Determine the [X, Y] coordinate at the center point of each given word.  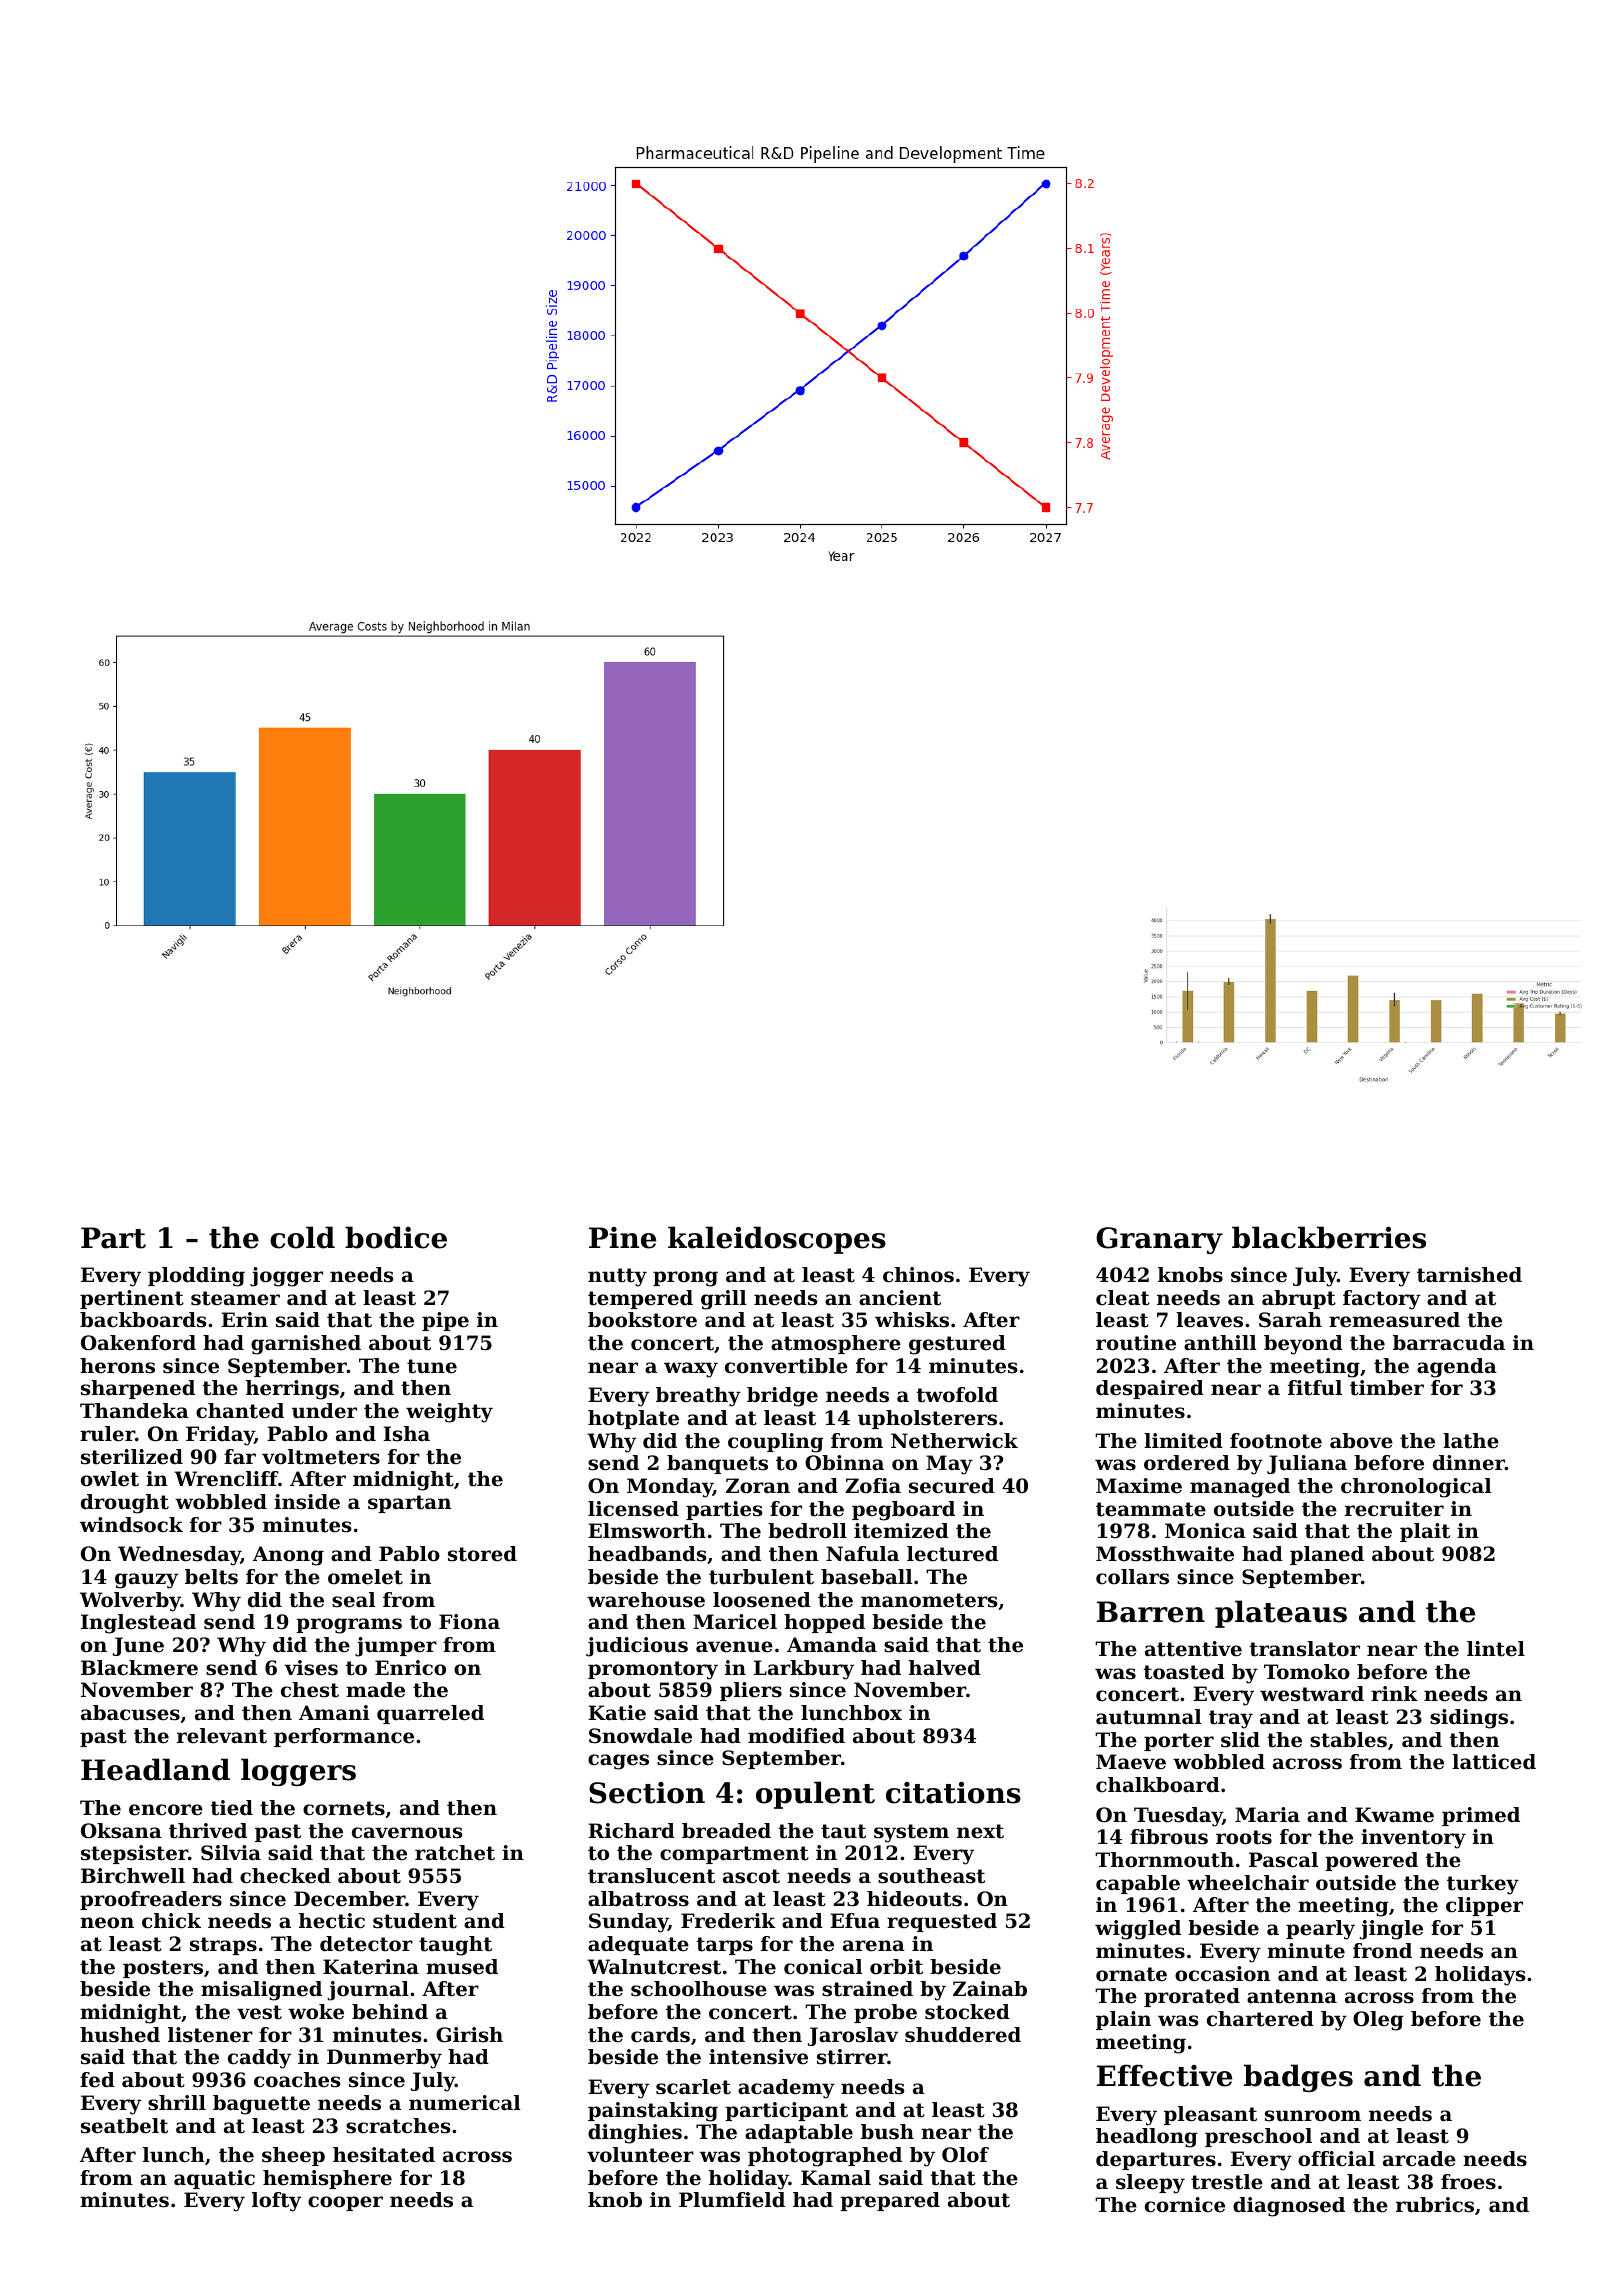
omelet [365, 1577]
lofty [276, 2202]
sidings [1469, 1719]
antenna [1292, 1996]
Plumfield [732, 2200]
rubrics [1435, 2205]
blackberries [1329, 1237]
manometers [929, 1600]
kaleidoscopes [777, 1240]
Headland [155, 1769]
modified [796, 1736]
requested [942, 1922]
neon [107, 1923]
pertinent [132, 1299]
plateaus [1281, 1614]
